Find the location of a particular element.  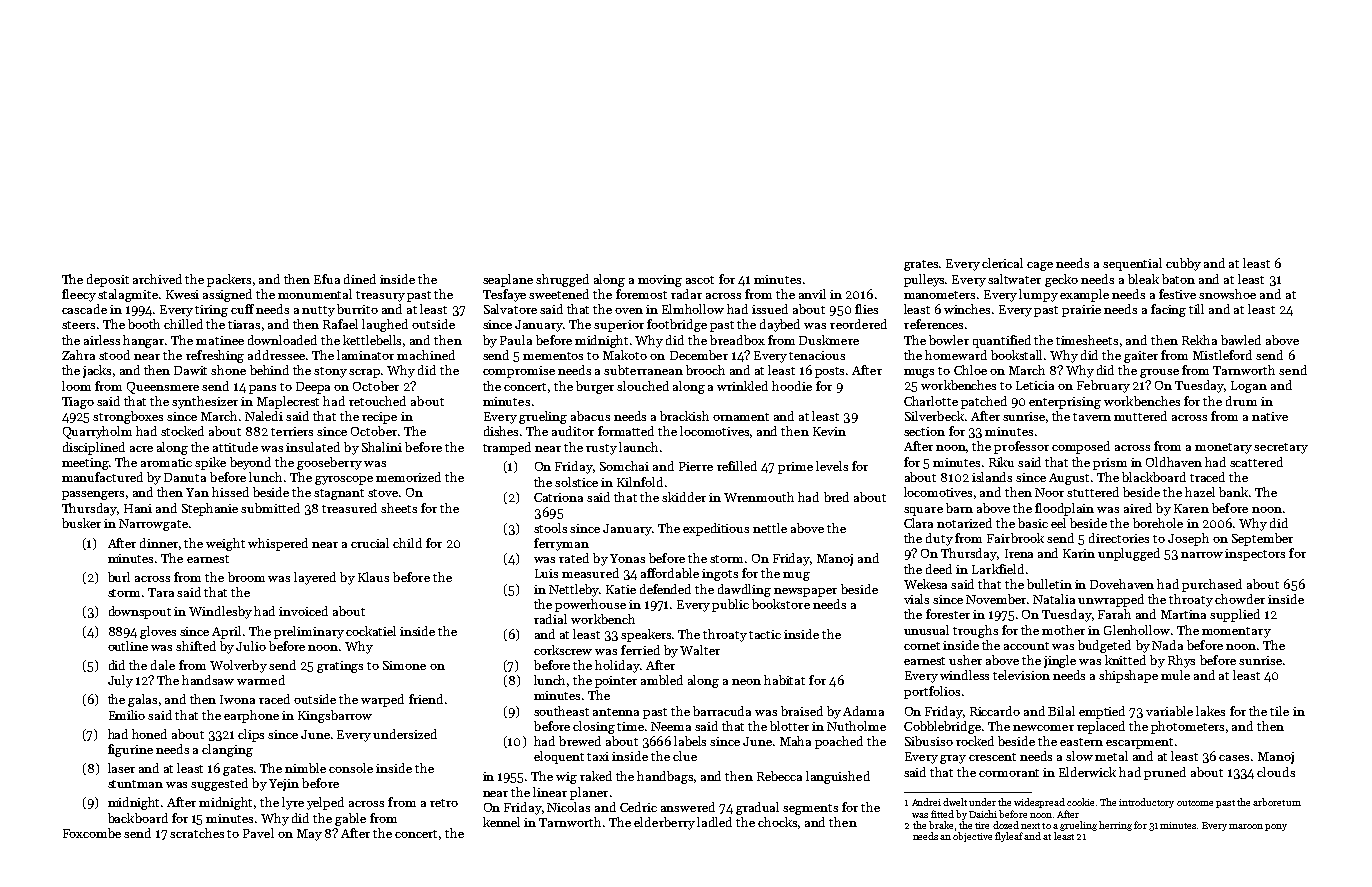

tile is located at coordinates (1279, 711).
